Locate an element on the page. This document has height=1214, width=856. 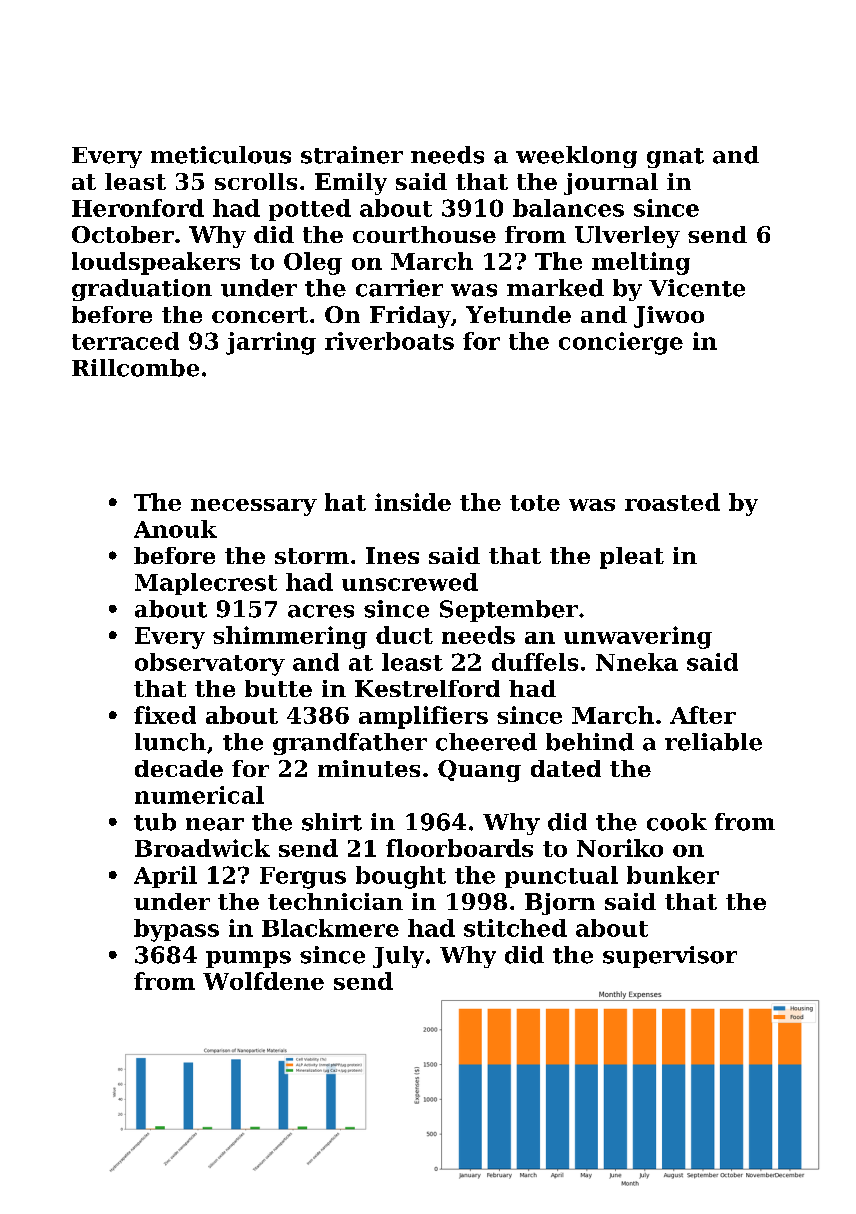
inside is located at coordinates (413, 502).
